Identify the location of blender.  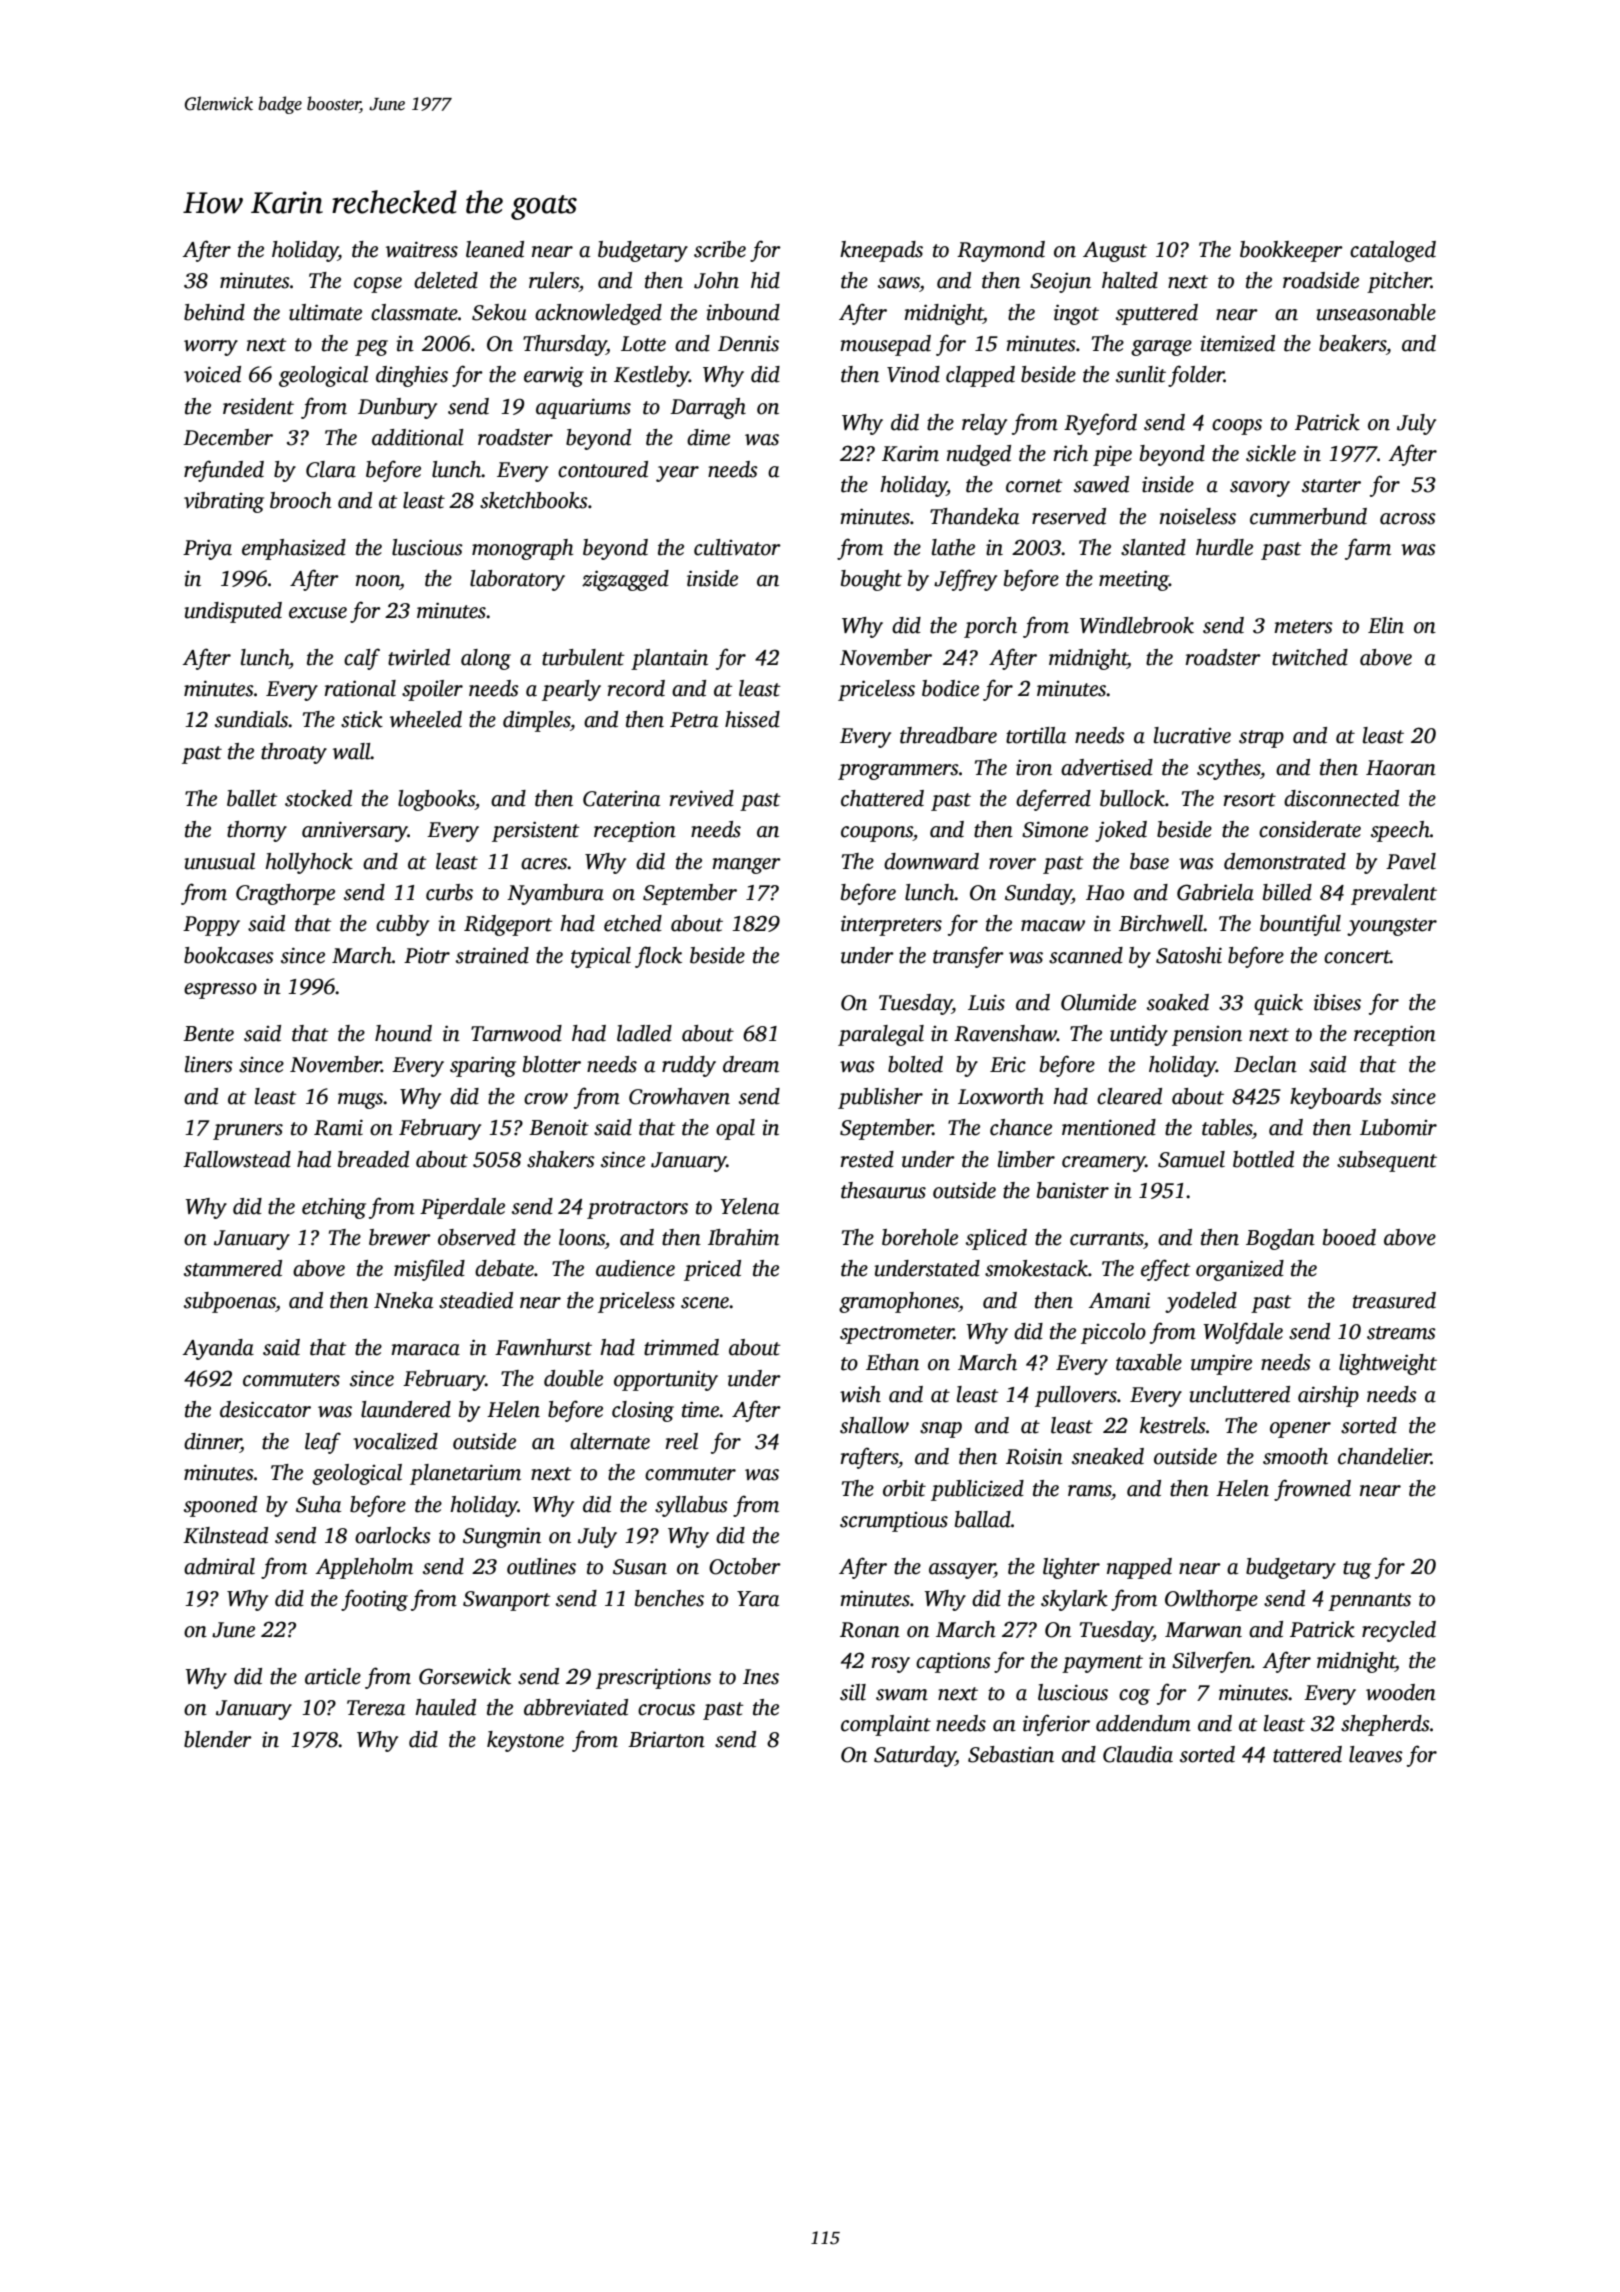
(218, 1739).
